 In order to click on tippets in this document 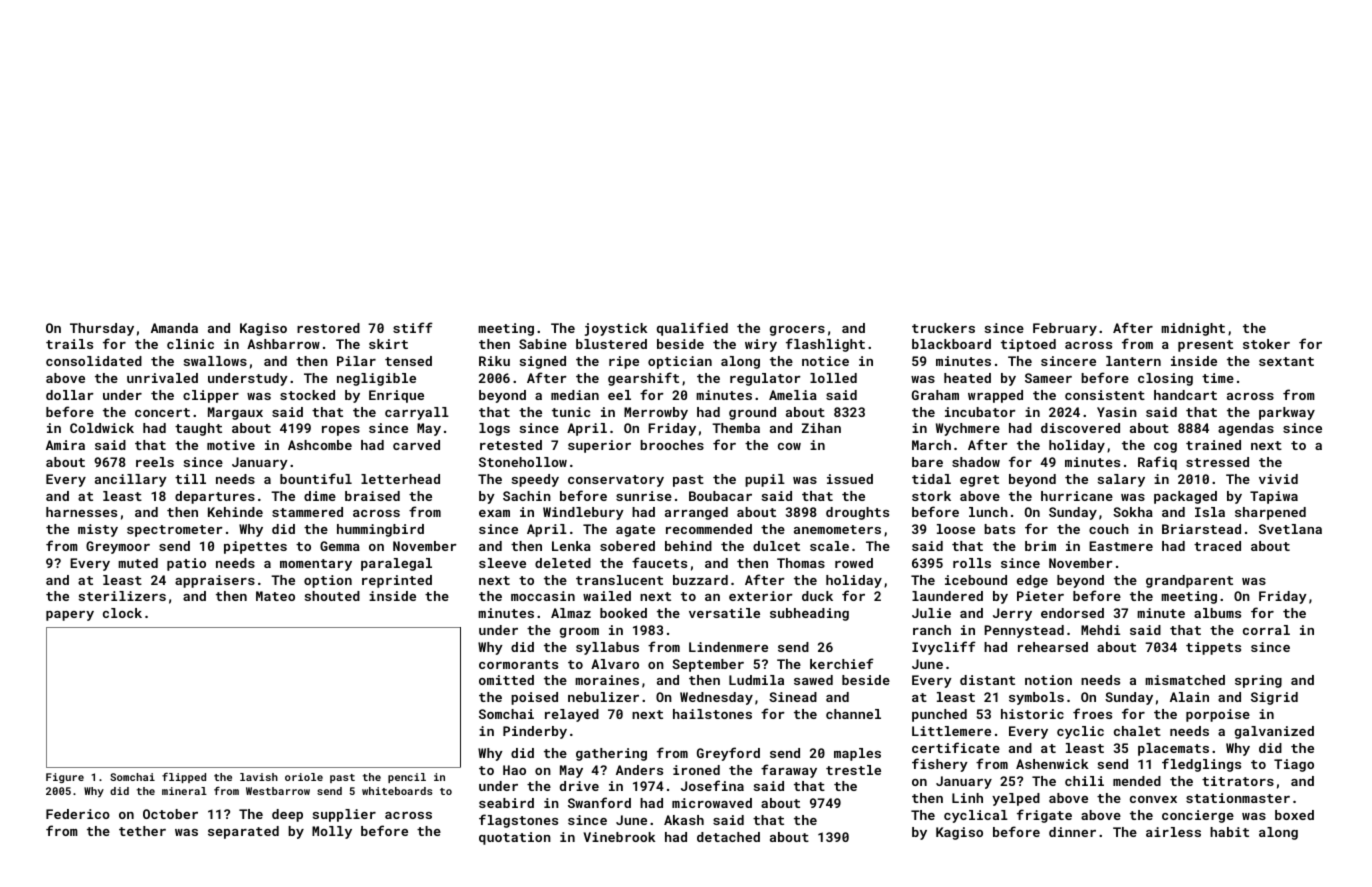, I will do `click(1213, 648)`.
